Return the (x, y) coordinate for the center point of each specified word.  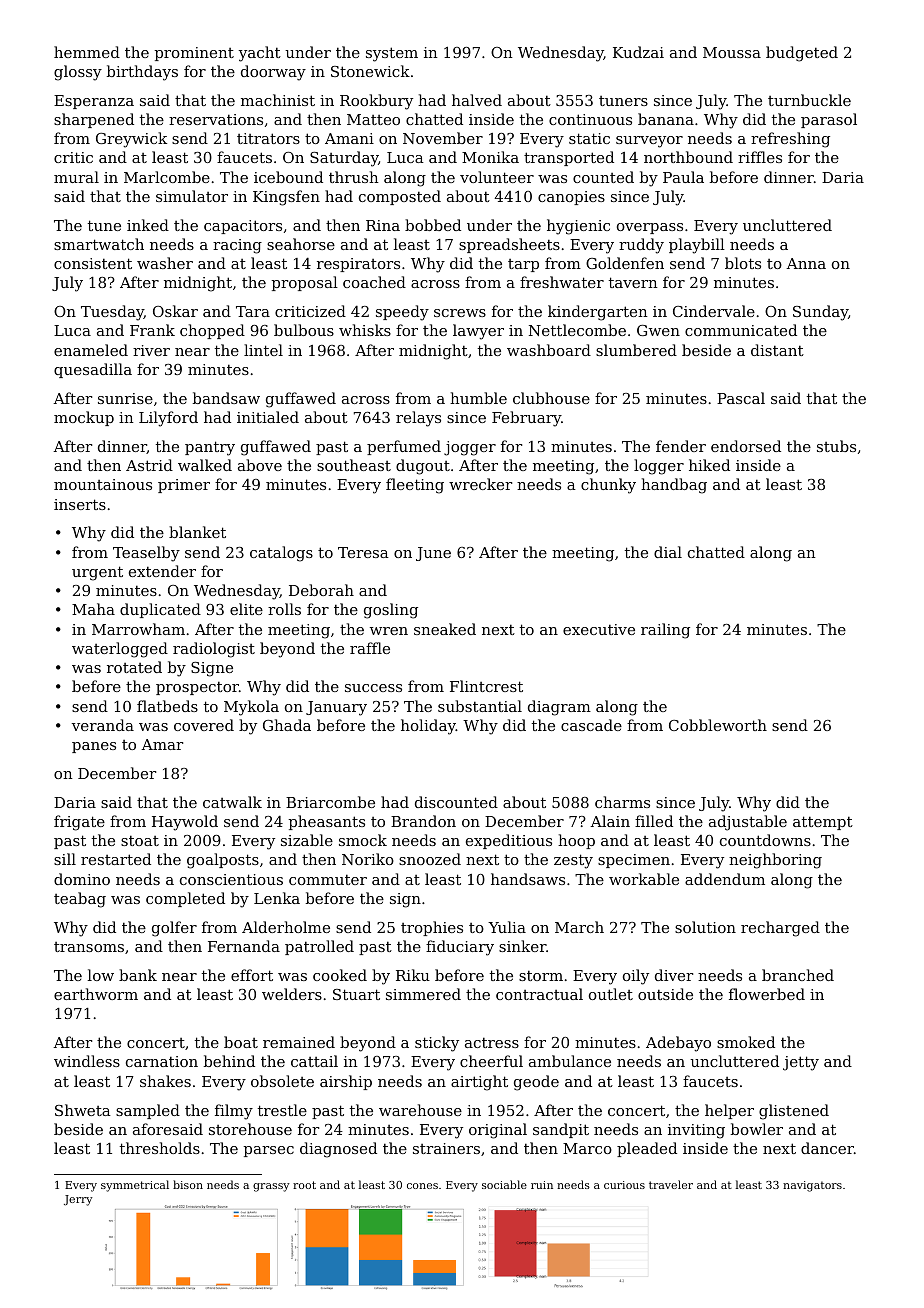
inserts (80, 504)
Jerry (78, 1200)
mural (76, 177)
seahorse (301, 244)
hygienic (578, 227)
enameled (91, 350)
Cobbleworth (718, 725)
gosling (391, 611)
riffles (760, 157)
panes (94, 747)
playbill (697, 246)
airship (346, 1082)
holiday (428, 727)
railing (665, 631)
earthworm (96, 994)
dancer (827, 1148)
